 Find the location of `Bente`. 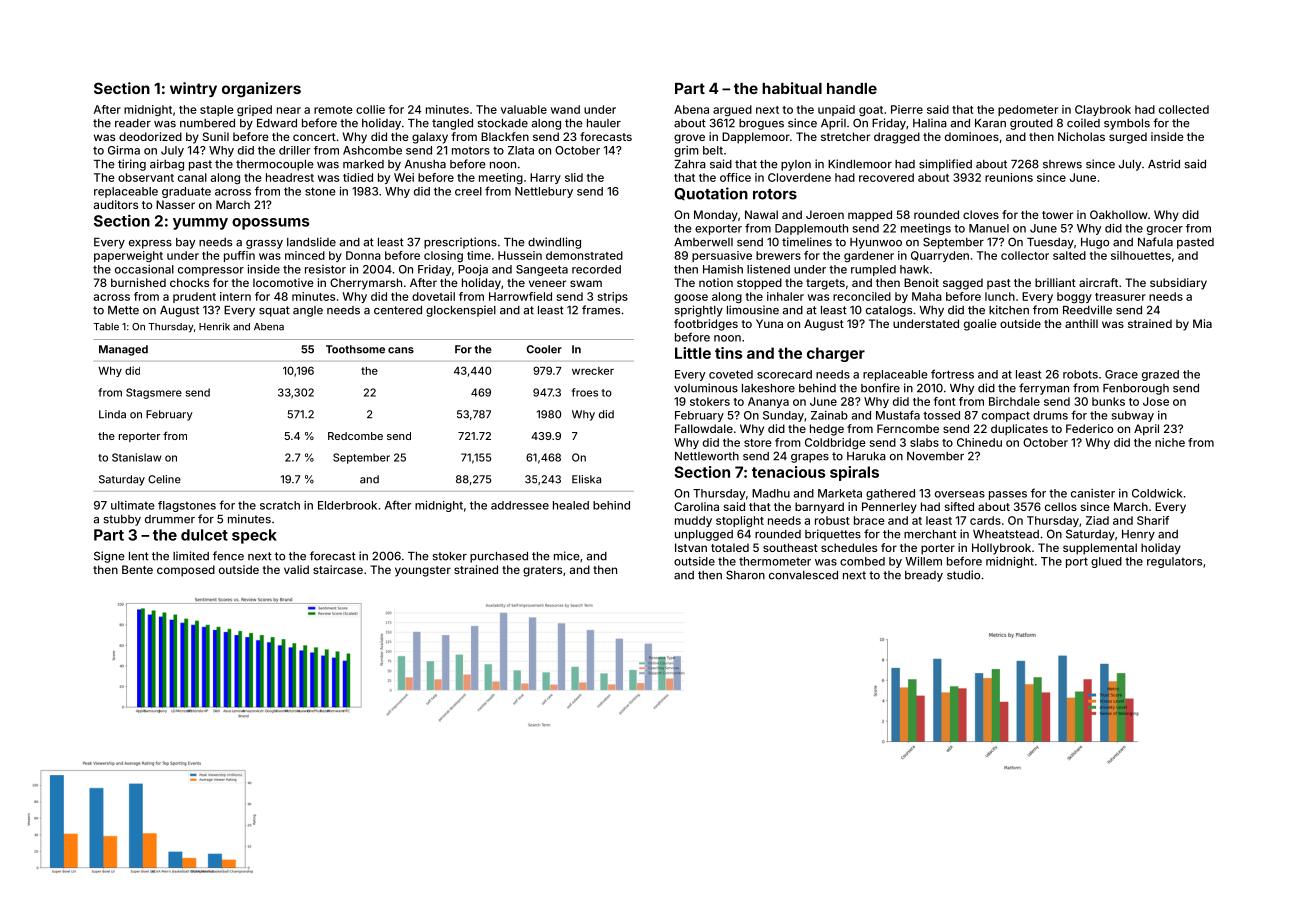

Bente is located at coordinates (137, 569).
